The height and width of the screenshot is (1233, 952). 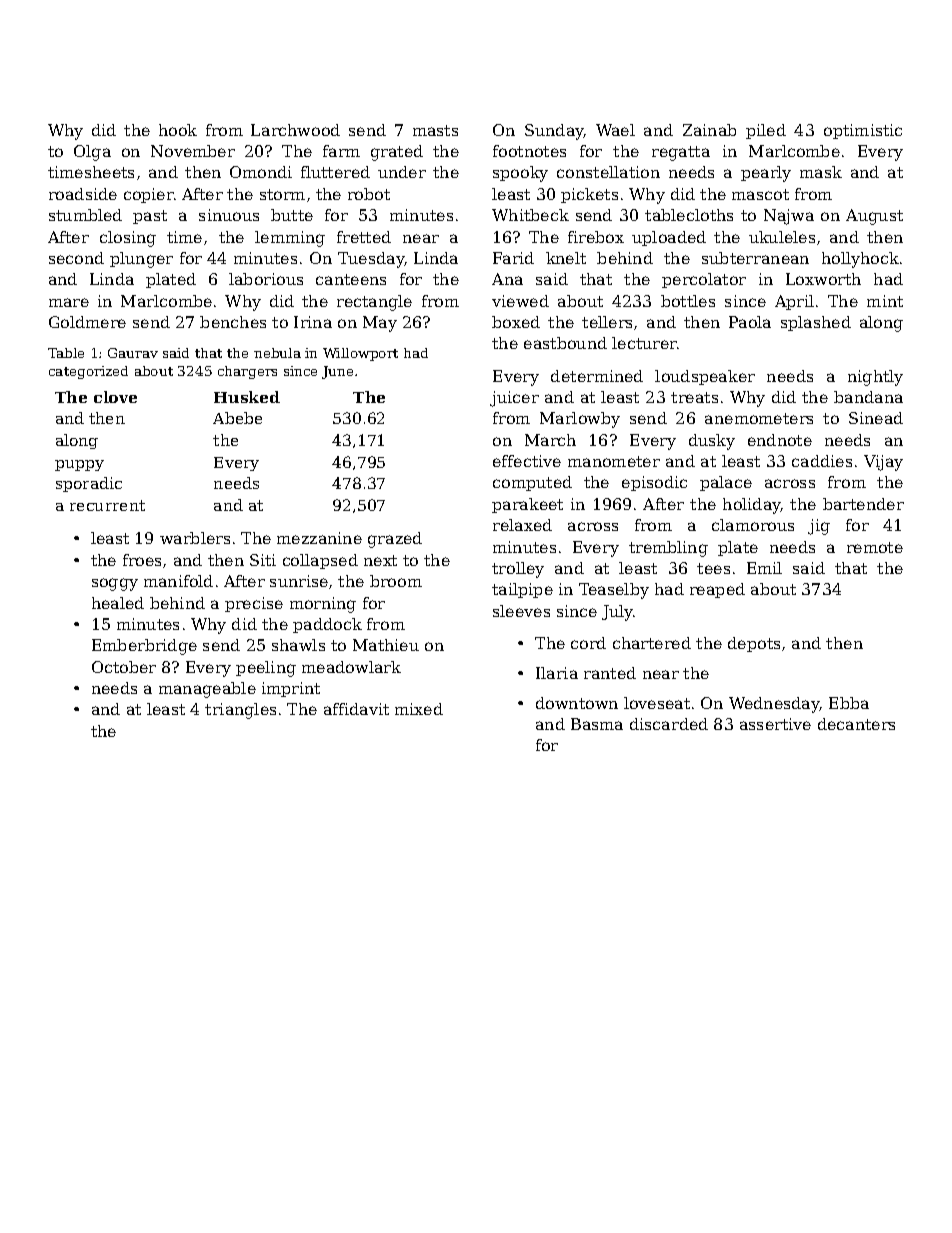 I want to click on viewed, so click(x=520, y=301).
